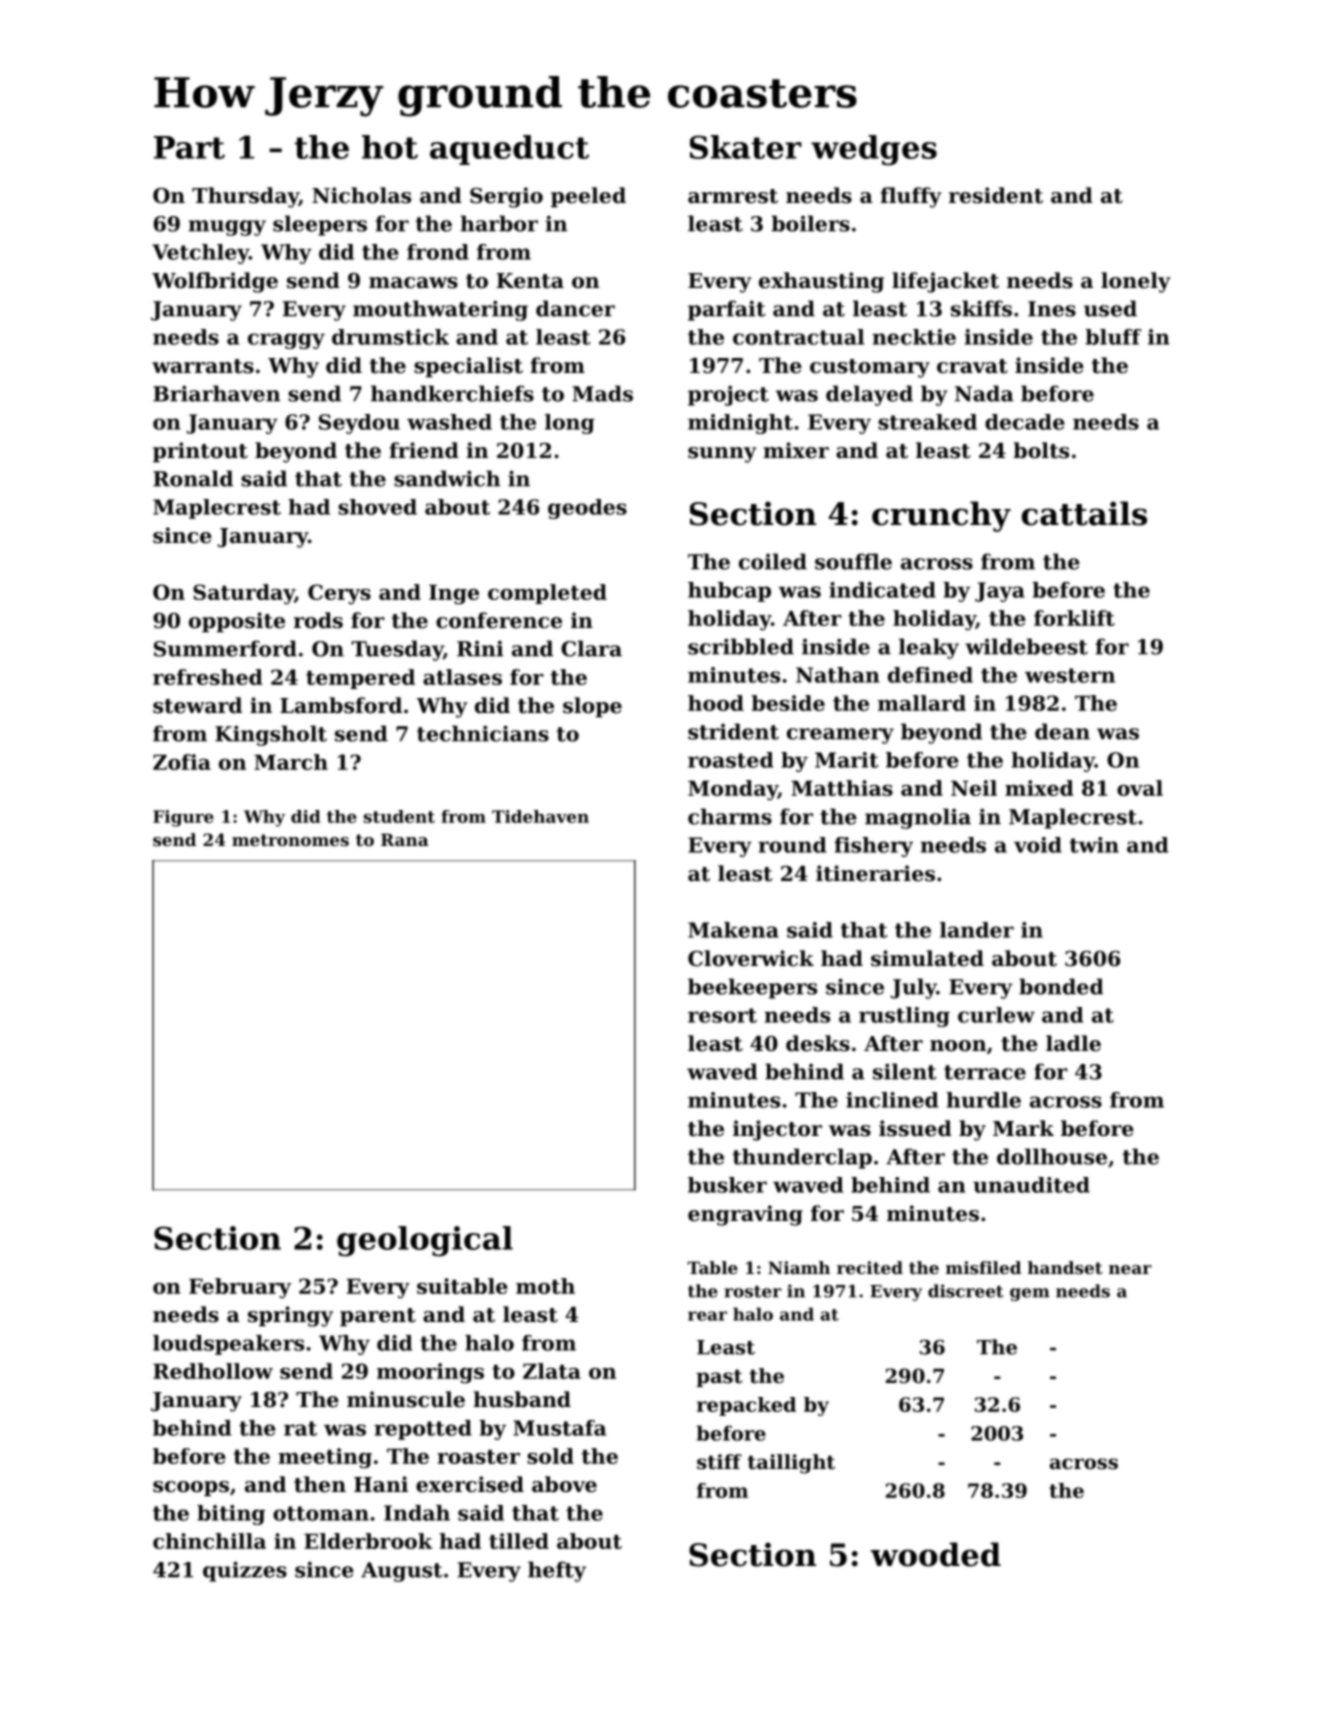 The image size is (1323, 1712). I want to click on wedges, so click(874, 150).
